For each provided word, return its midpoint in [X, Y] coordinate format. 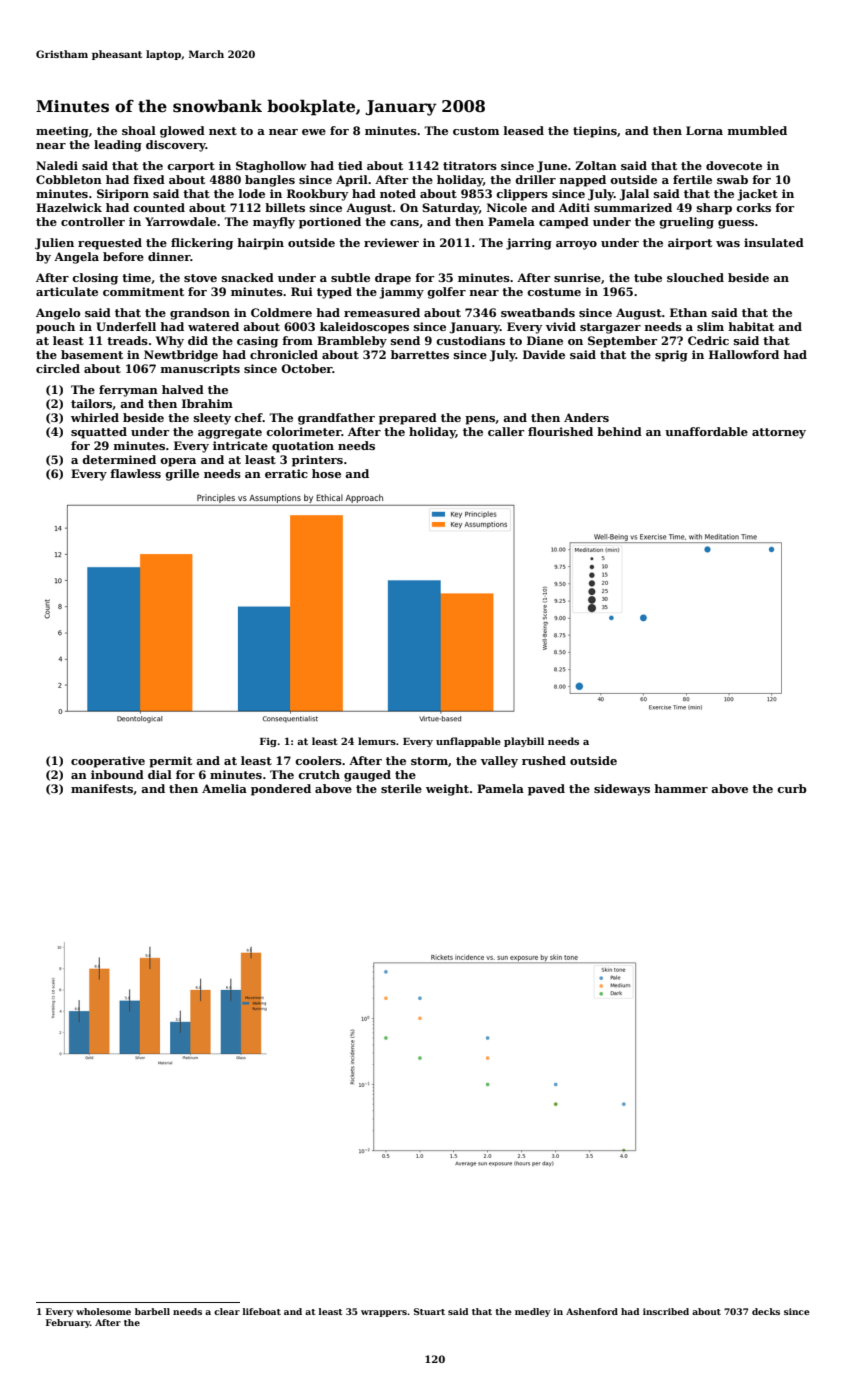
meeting [62, 132]
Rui [302, 291]
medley [533, 1312]
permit [170, 762]
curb [792, 788]
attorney [779, 433]
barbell [152, 1311]
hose [326, 473]
